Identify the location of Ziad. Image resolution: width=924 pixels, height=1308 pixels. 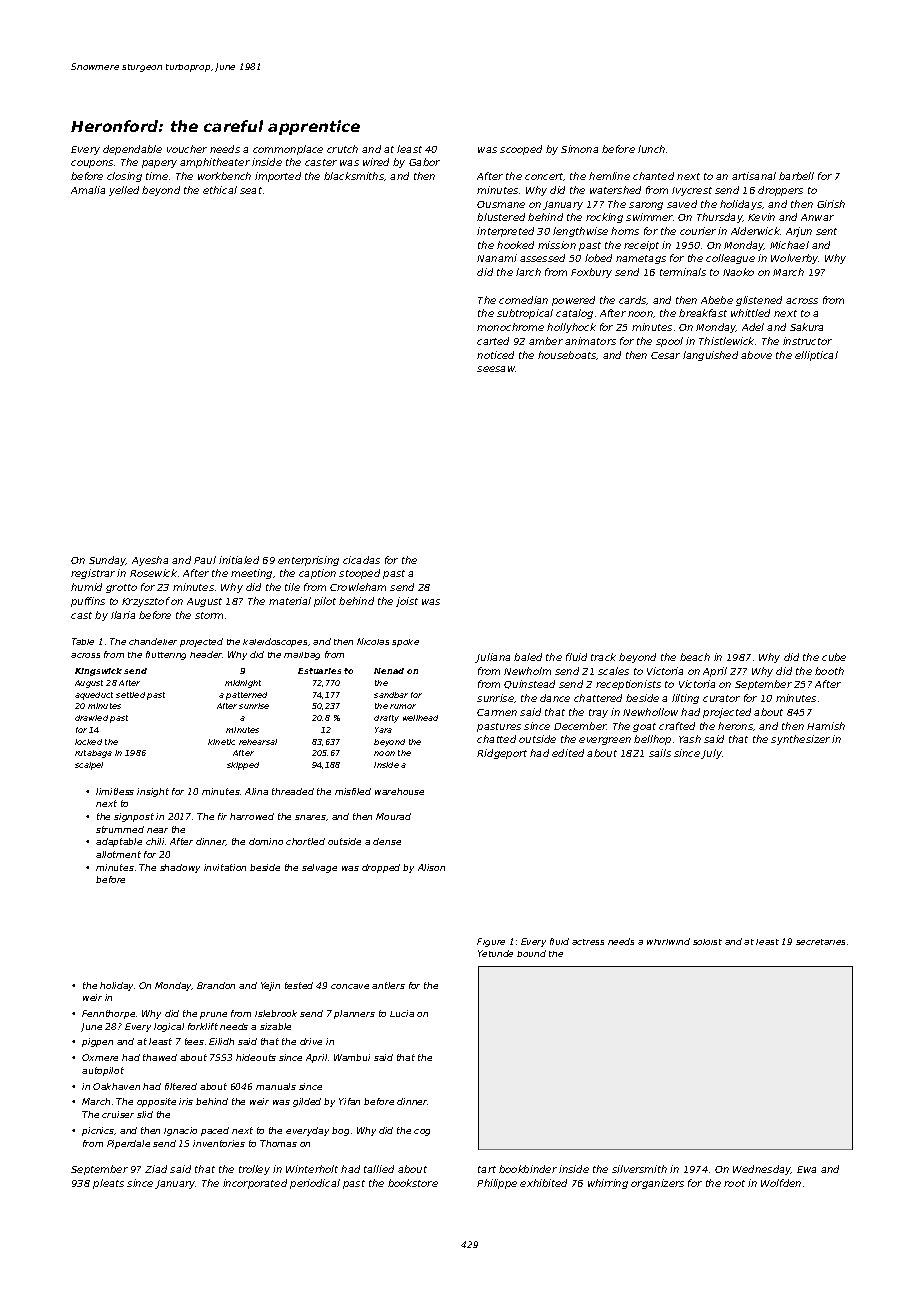
(156, 1169).
